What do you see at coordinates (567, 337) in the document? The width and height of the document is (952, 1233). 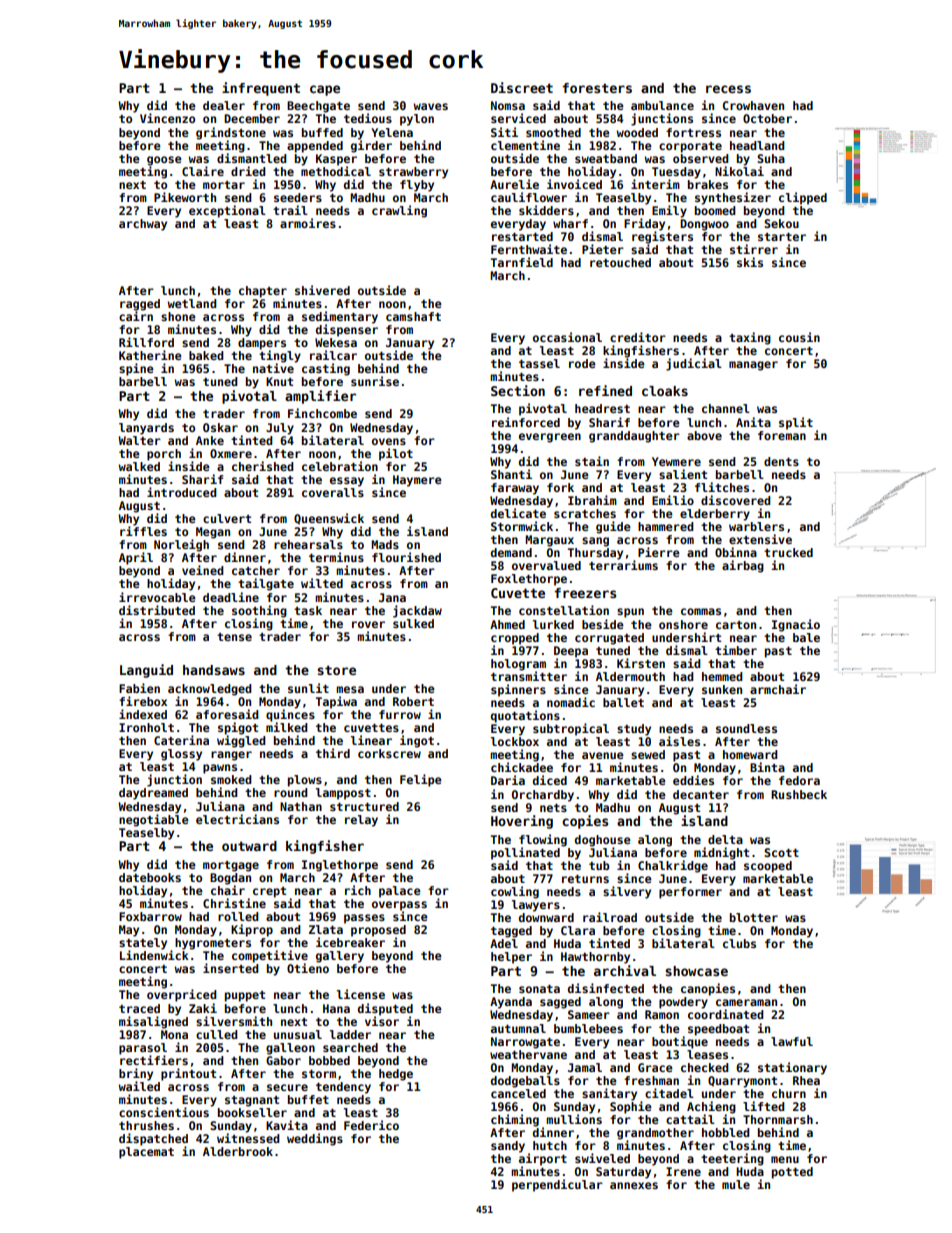 I see `occasional` at bounding box center [567, 337].
